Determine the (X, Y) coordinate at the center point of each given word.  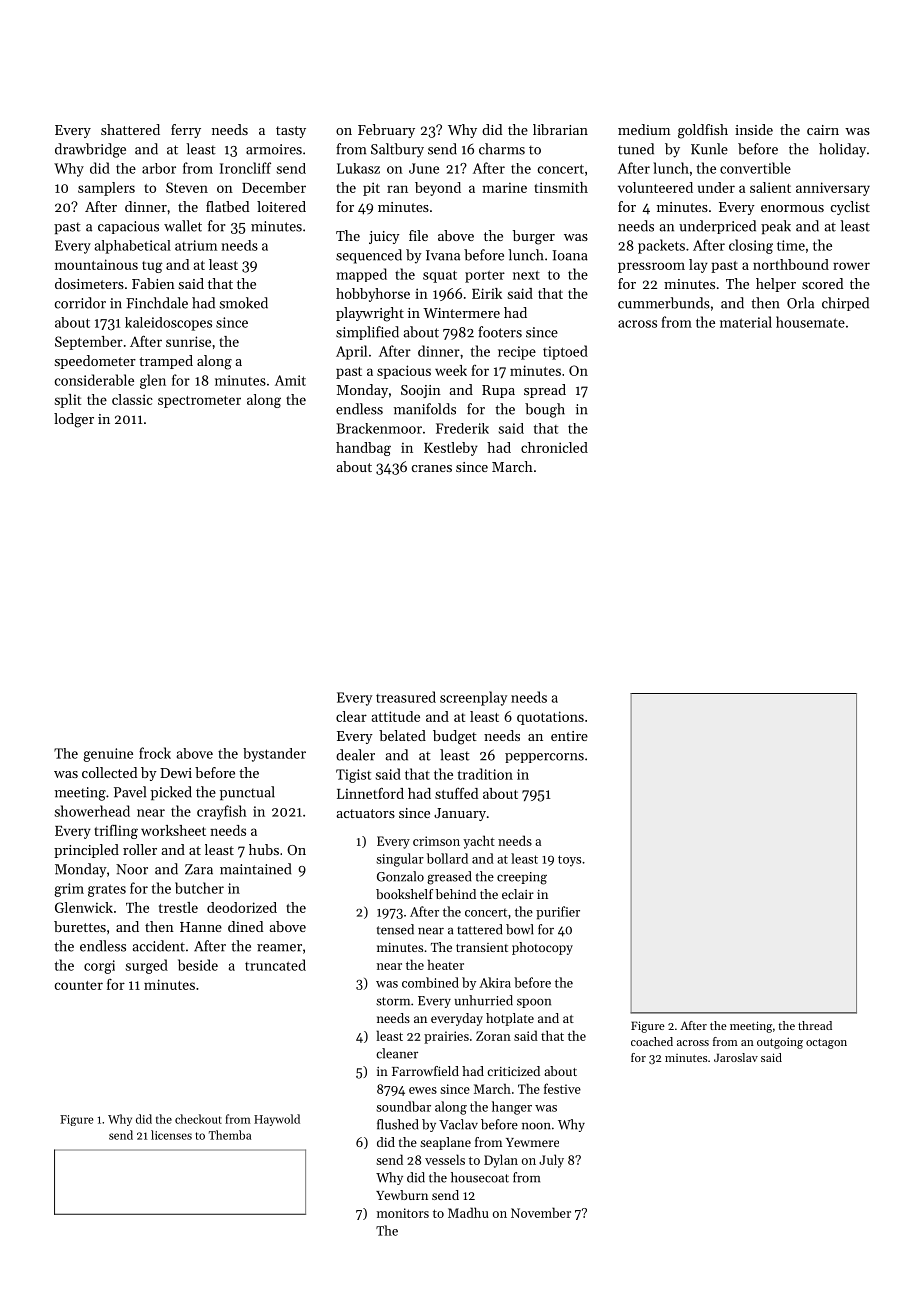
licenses (171, 1135)
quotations (550, 718)
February (386, 131)
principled (86, 851)
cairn (823, 130)
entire (569, 736)
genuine (108, 755)
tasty (291, 132)
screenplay (473, 698)
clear (351, 716)
